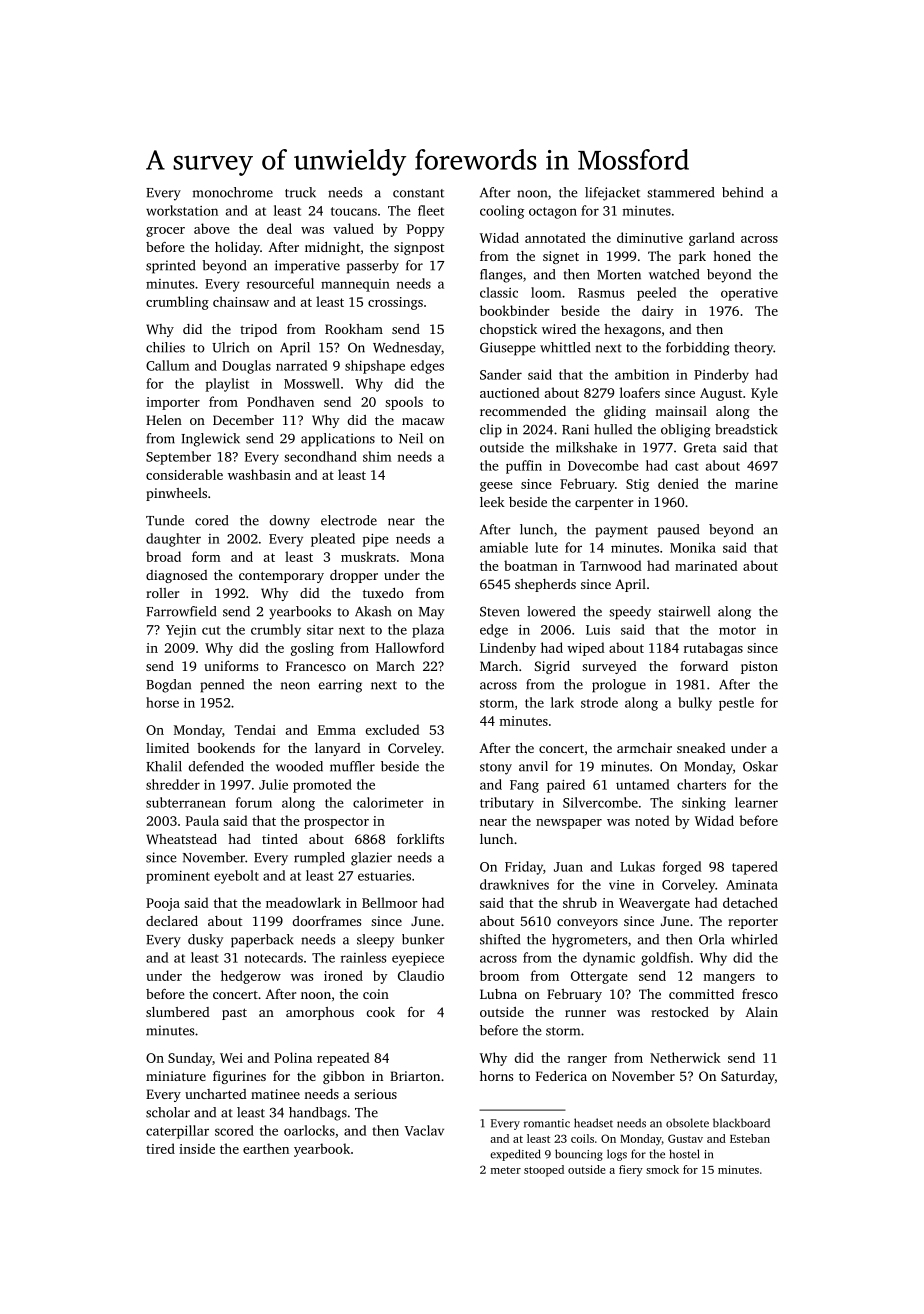  Describe the element at coordinates (756, 484) in the document. I see `marine` at that location.
